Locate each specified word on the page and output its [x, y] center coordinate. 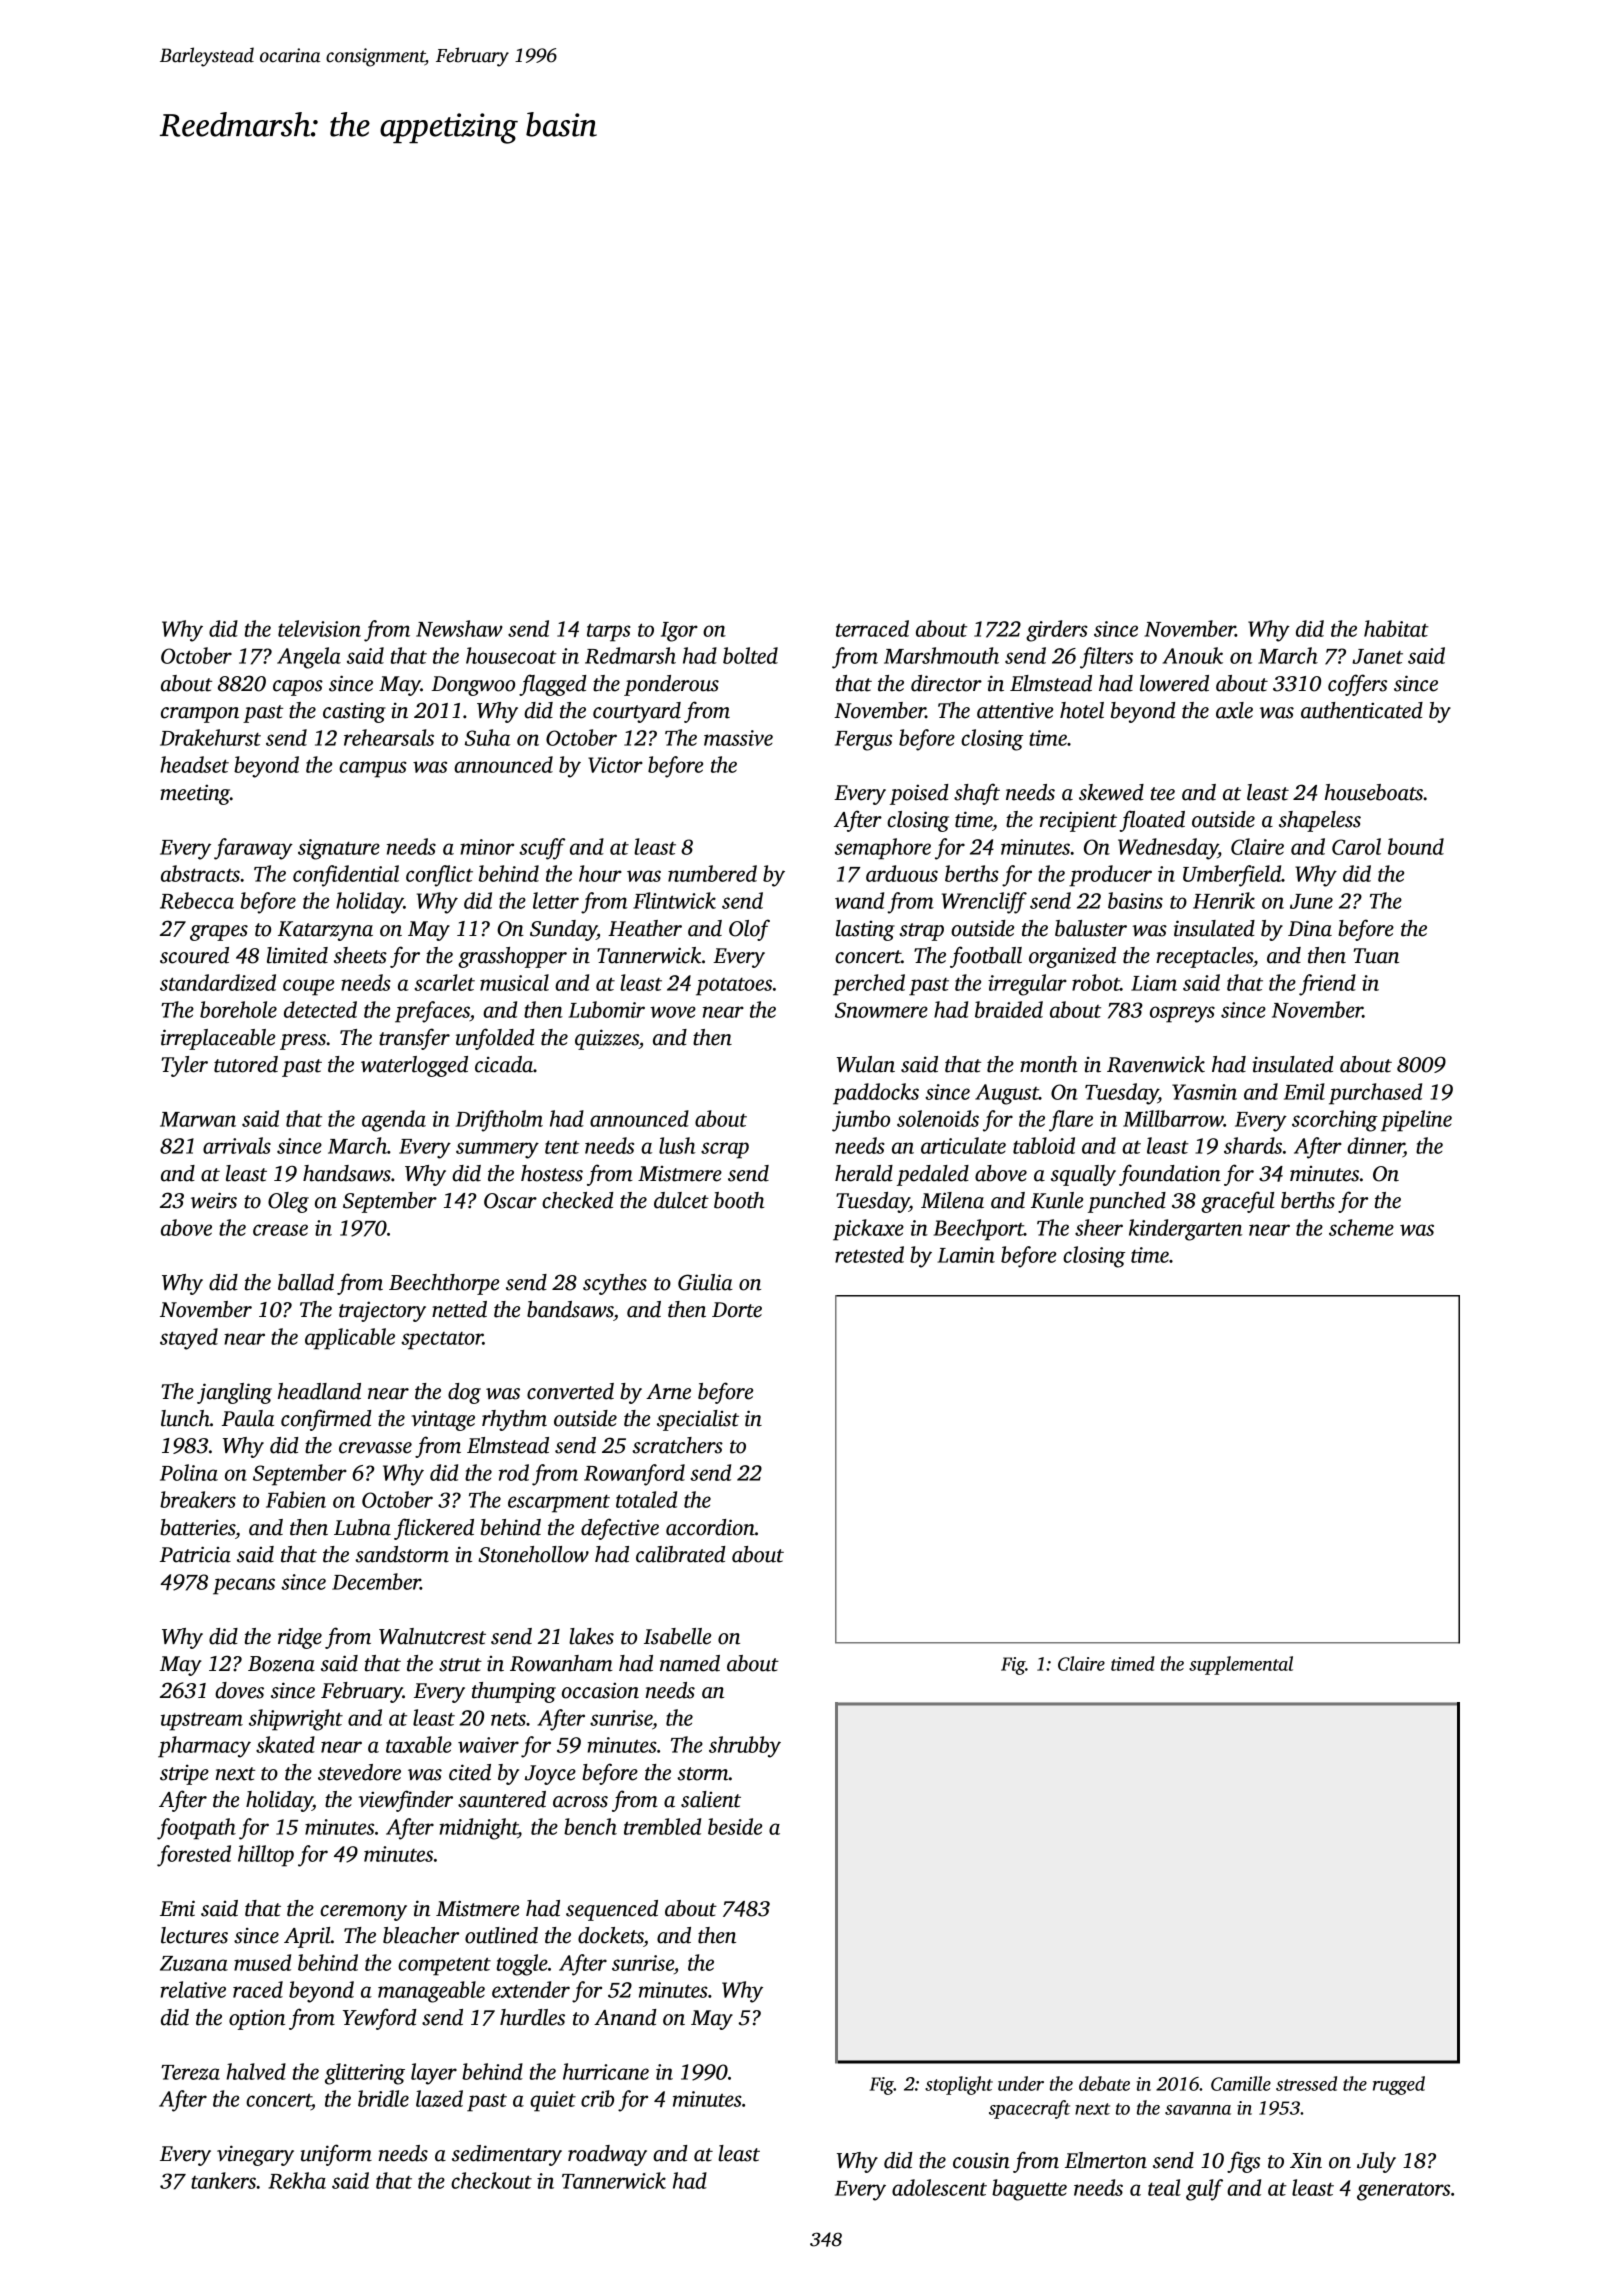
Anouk [1192, 655]
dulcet [681, 1200]
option [257, 2019]
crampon [200, 715]
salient [711, 1799]
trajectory [382, 1311]
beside [735, 1826]
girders [1057, 631]
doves [239, 1690]
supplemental [1241, 1665]
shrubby [745, 1747]
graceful [1238, 1202]
